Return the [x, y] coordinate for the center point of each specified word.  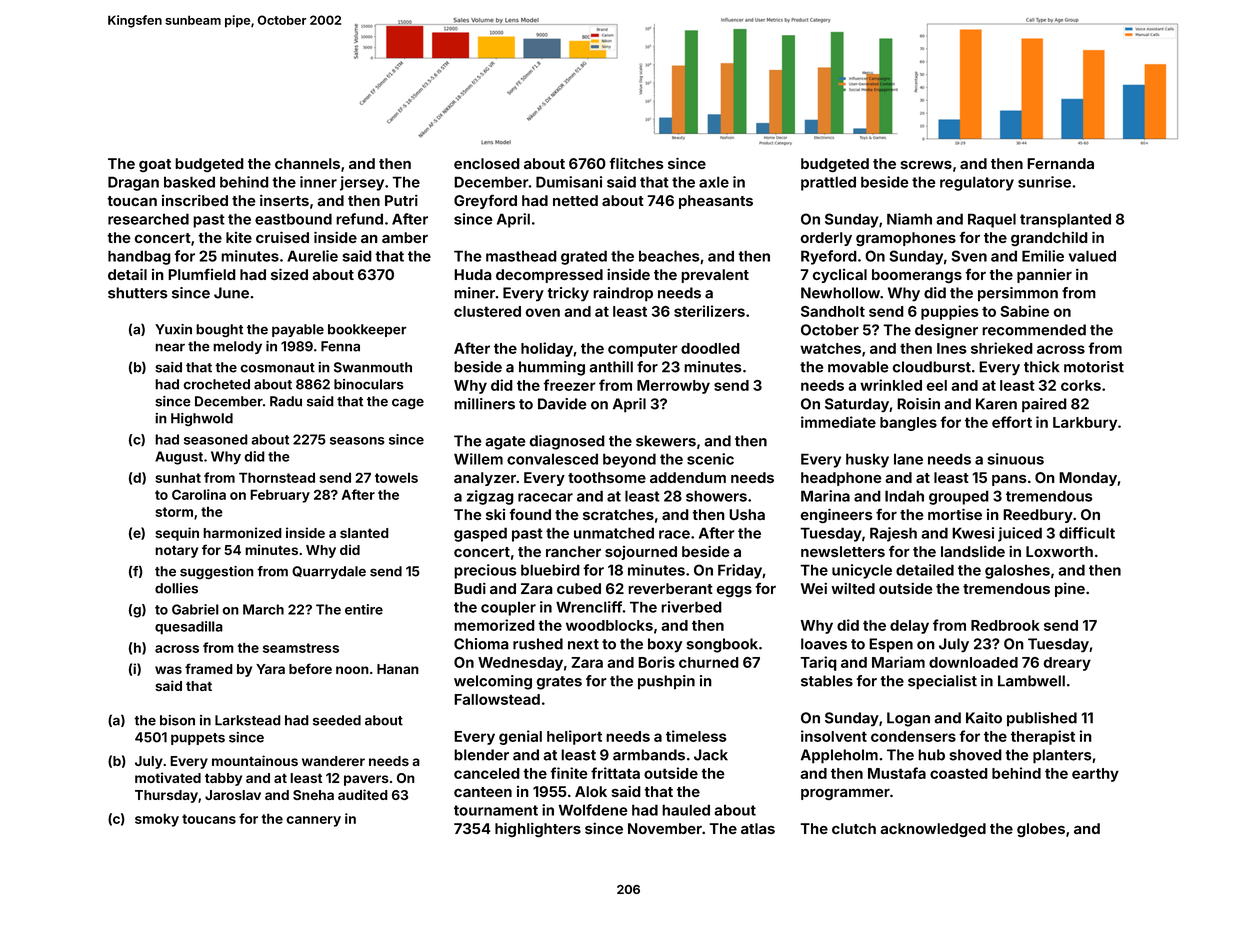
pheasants [716, 202]
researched [148, 219]
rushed [538, 644]
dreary [1067, 664]
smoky [157, 820]
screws [926, 165]
